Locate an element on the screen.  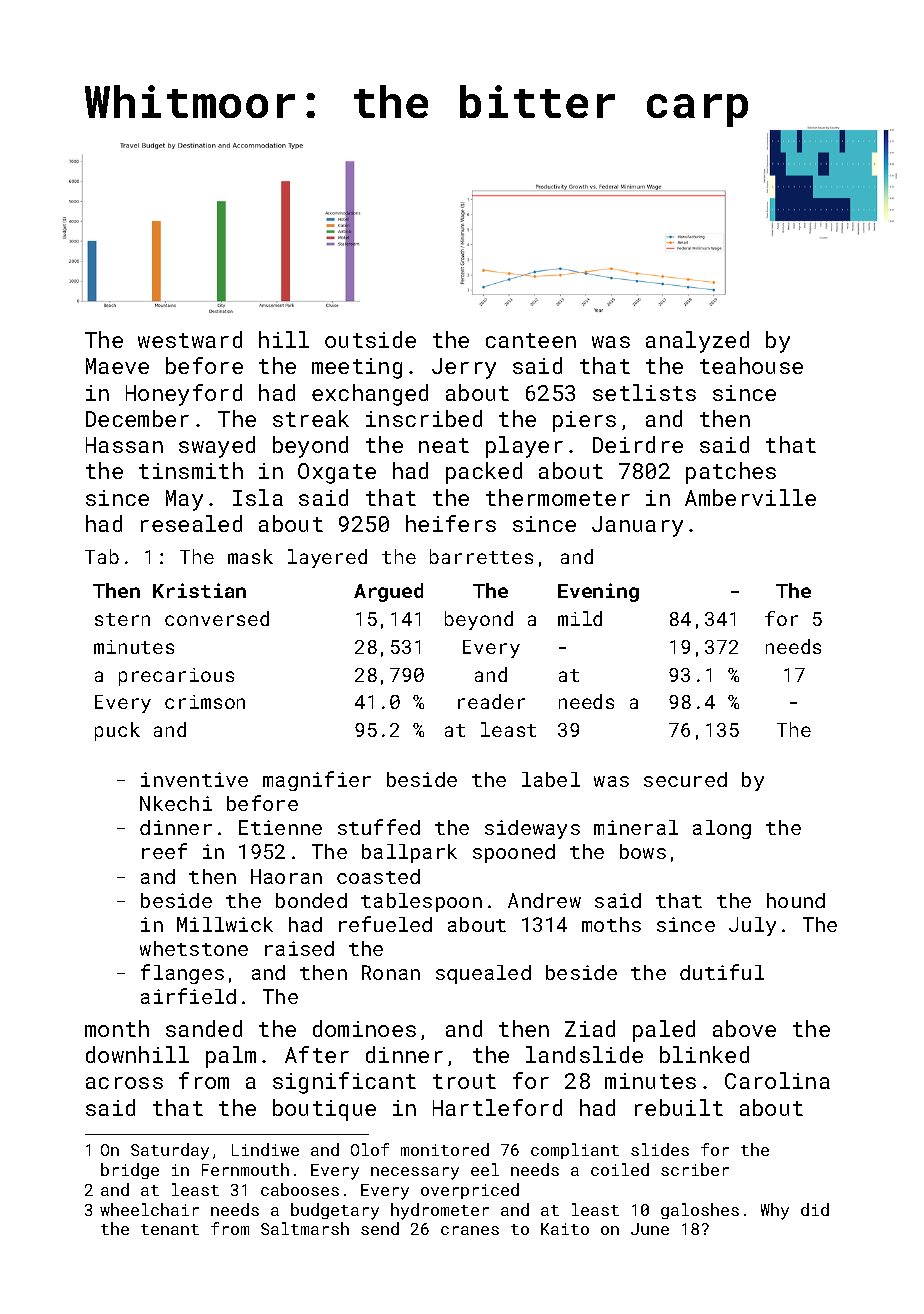
mineral is located at coordinates (636, 827).
